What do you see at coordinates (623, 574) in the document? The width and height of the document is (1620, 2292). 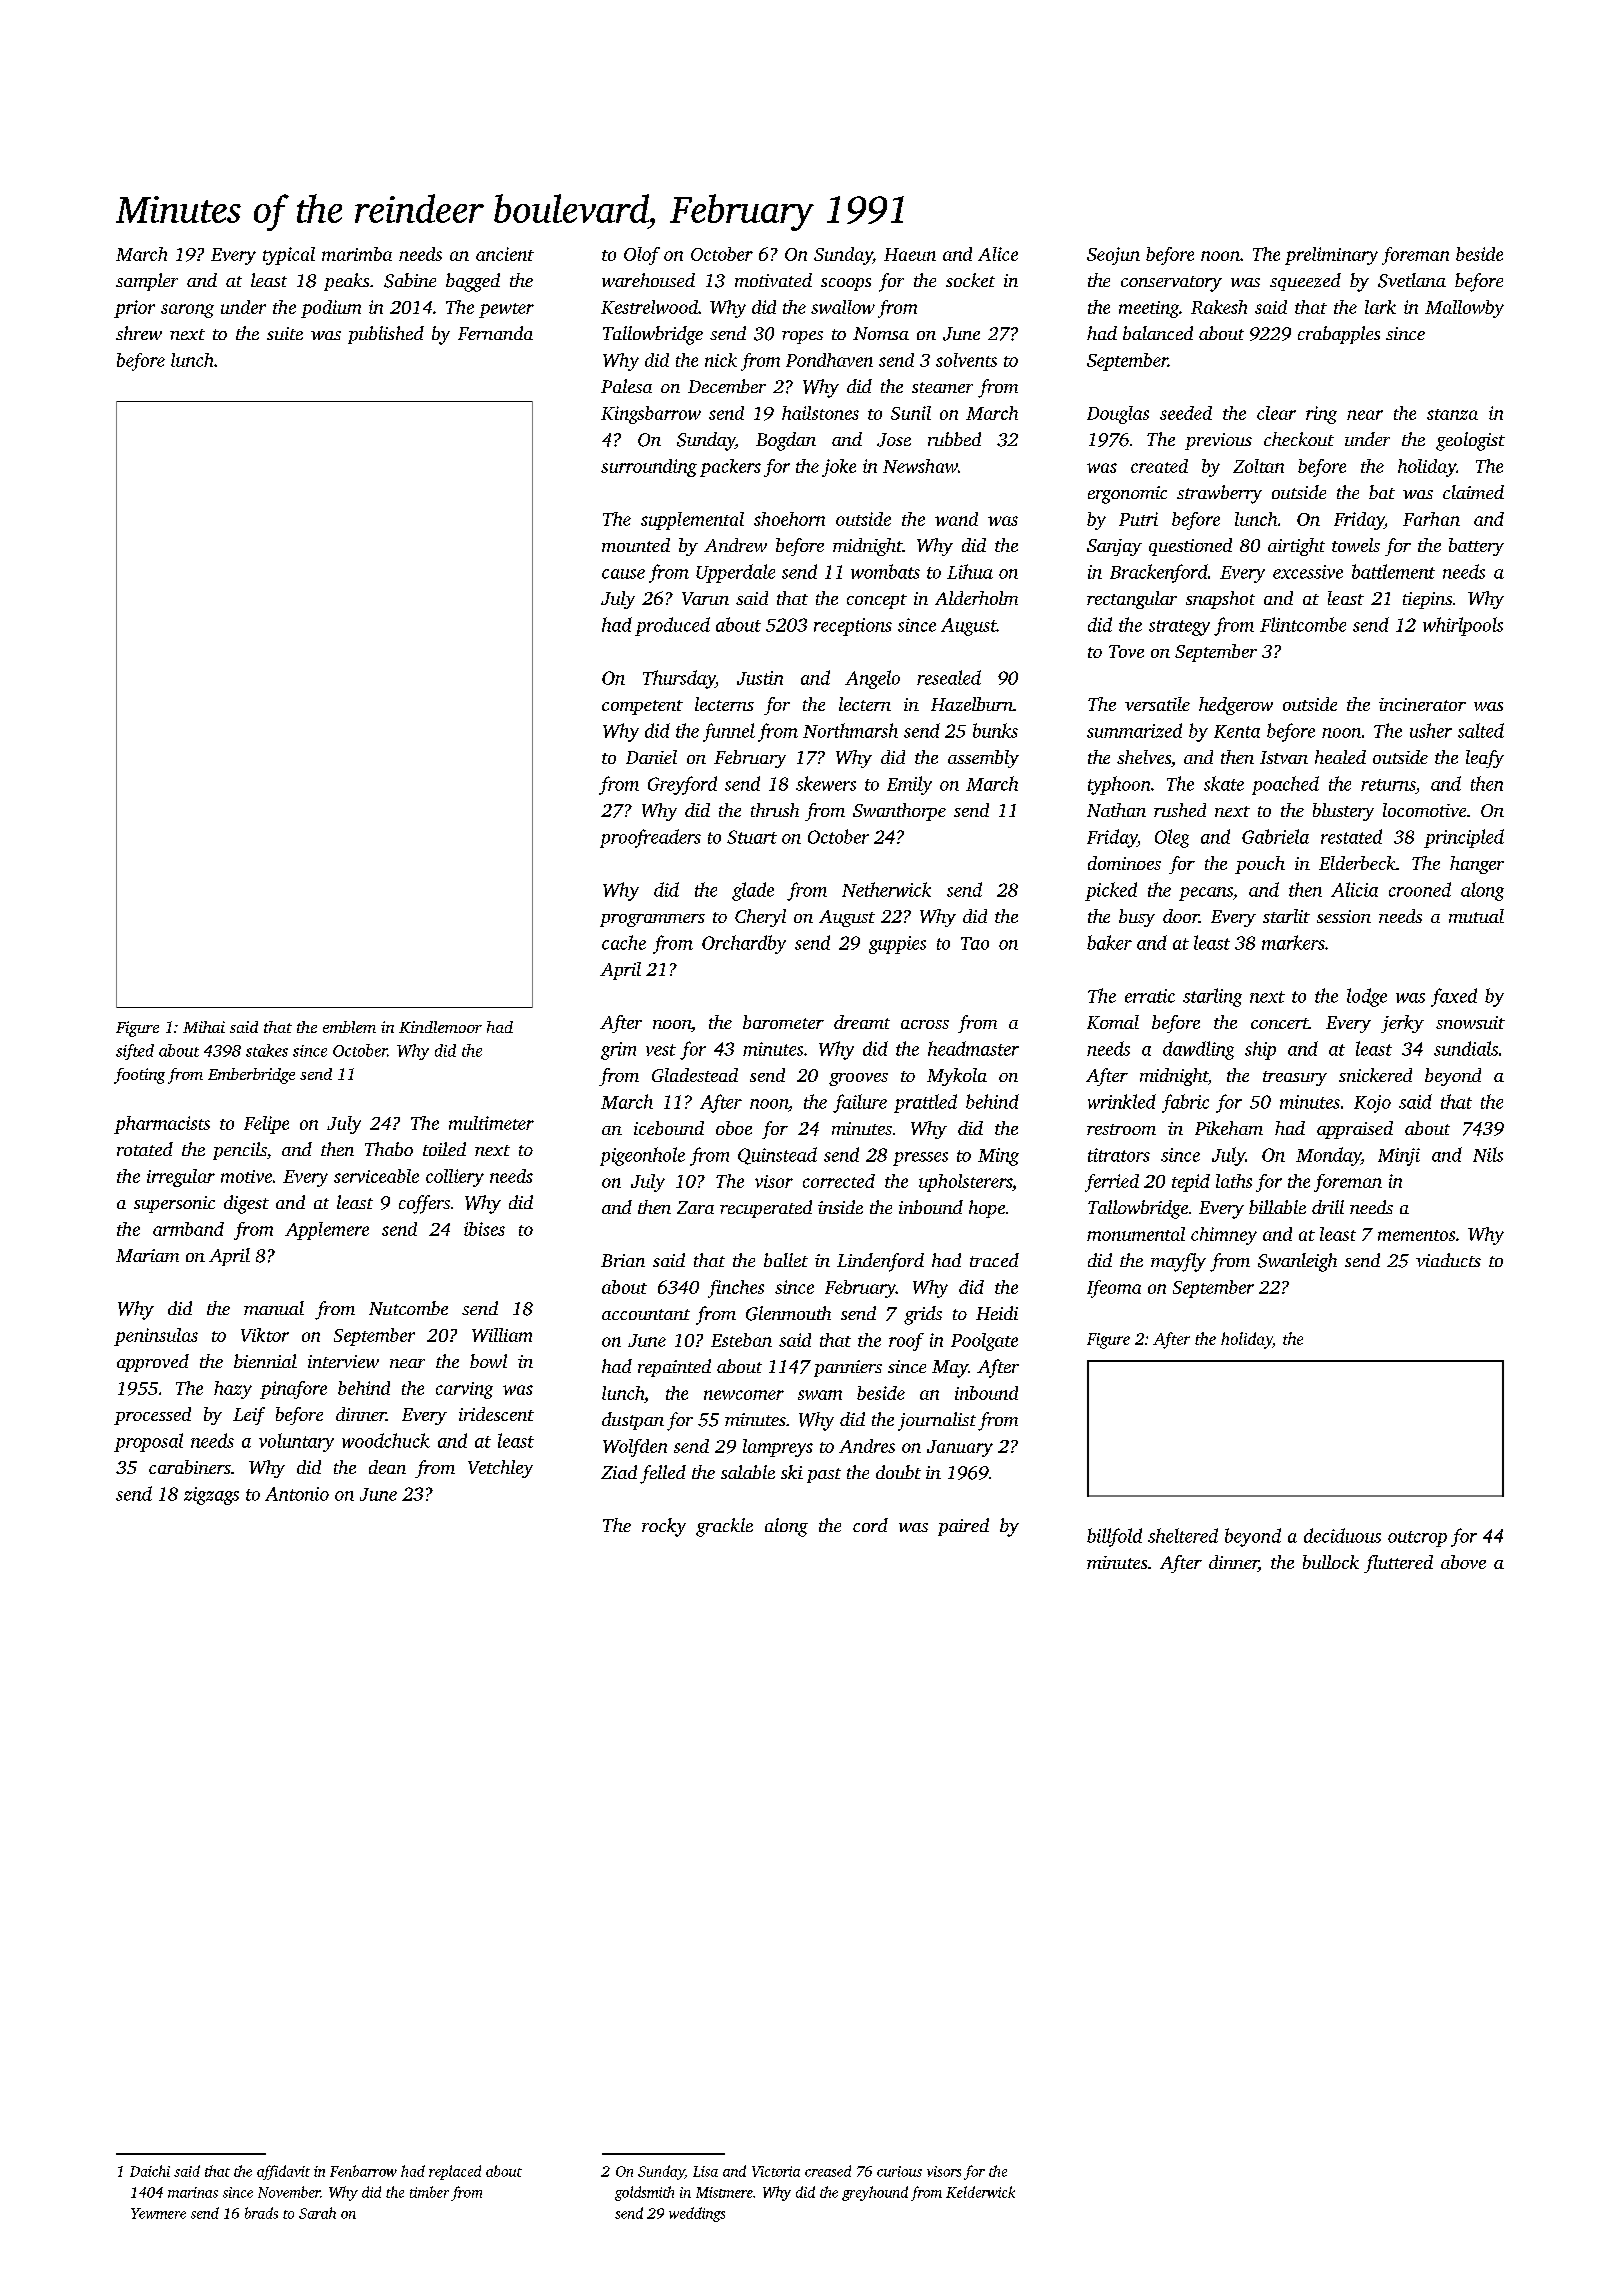 I see `cause` at bounding box center [623, 574].
